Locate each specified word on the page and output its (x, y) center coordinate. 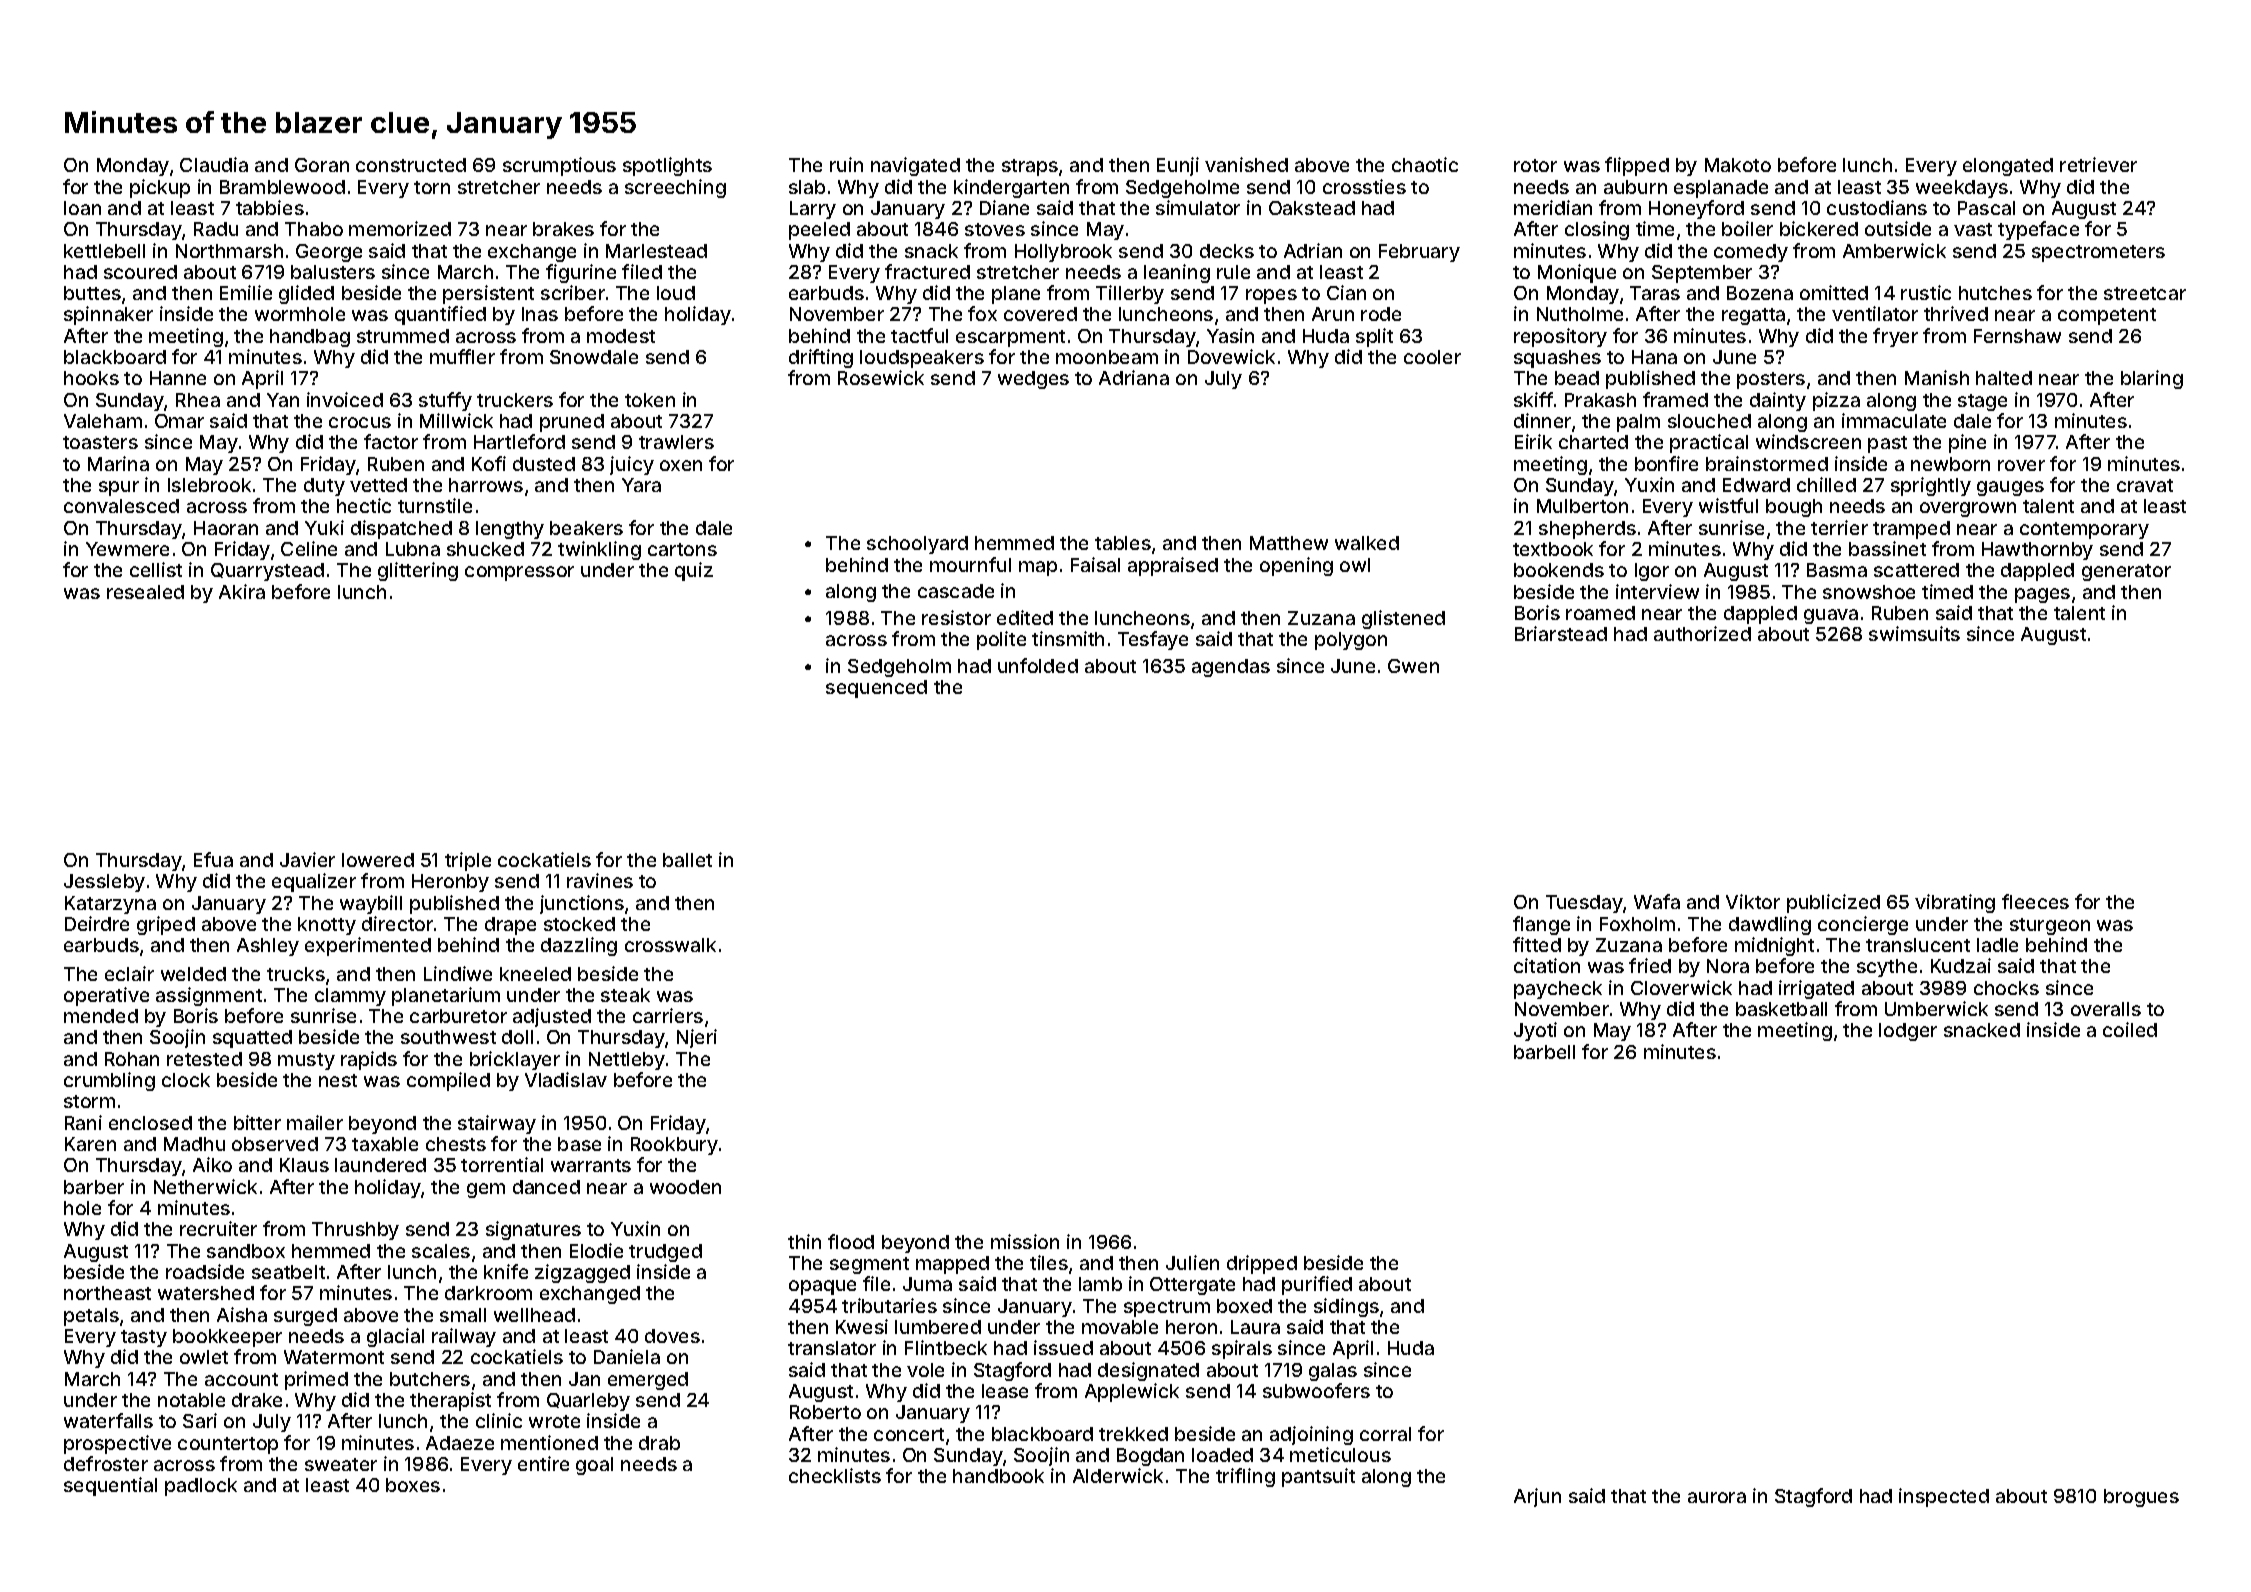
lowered (378, 860)
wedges (1033, 380)
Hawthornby (2037, 551)
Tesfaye (1153, 640)
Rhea (198, 400)
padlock (201, 1487)
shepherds (1587, 530)
